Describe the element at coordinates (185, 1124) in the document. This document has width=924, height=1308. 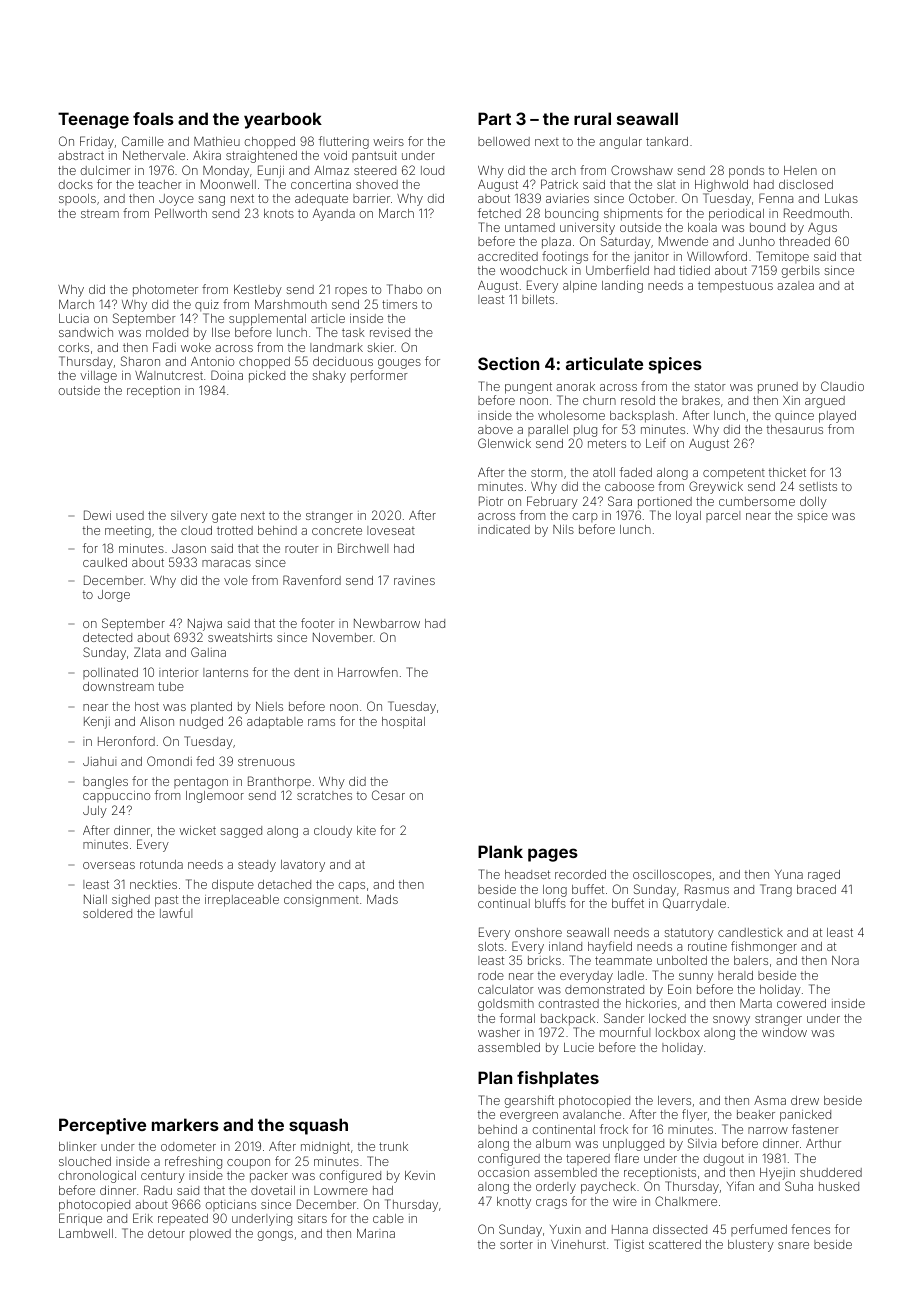
I see `markers` at that location.
